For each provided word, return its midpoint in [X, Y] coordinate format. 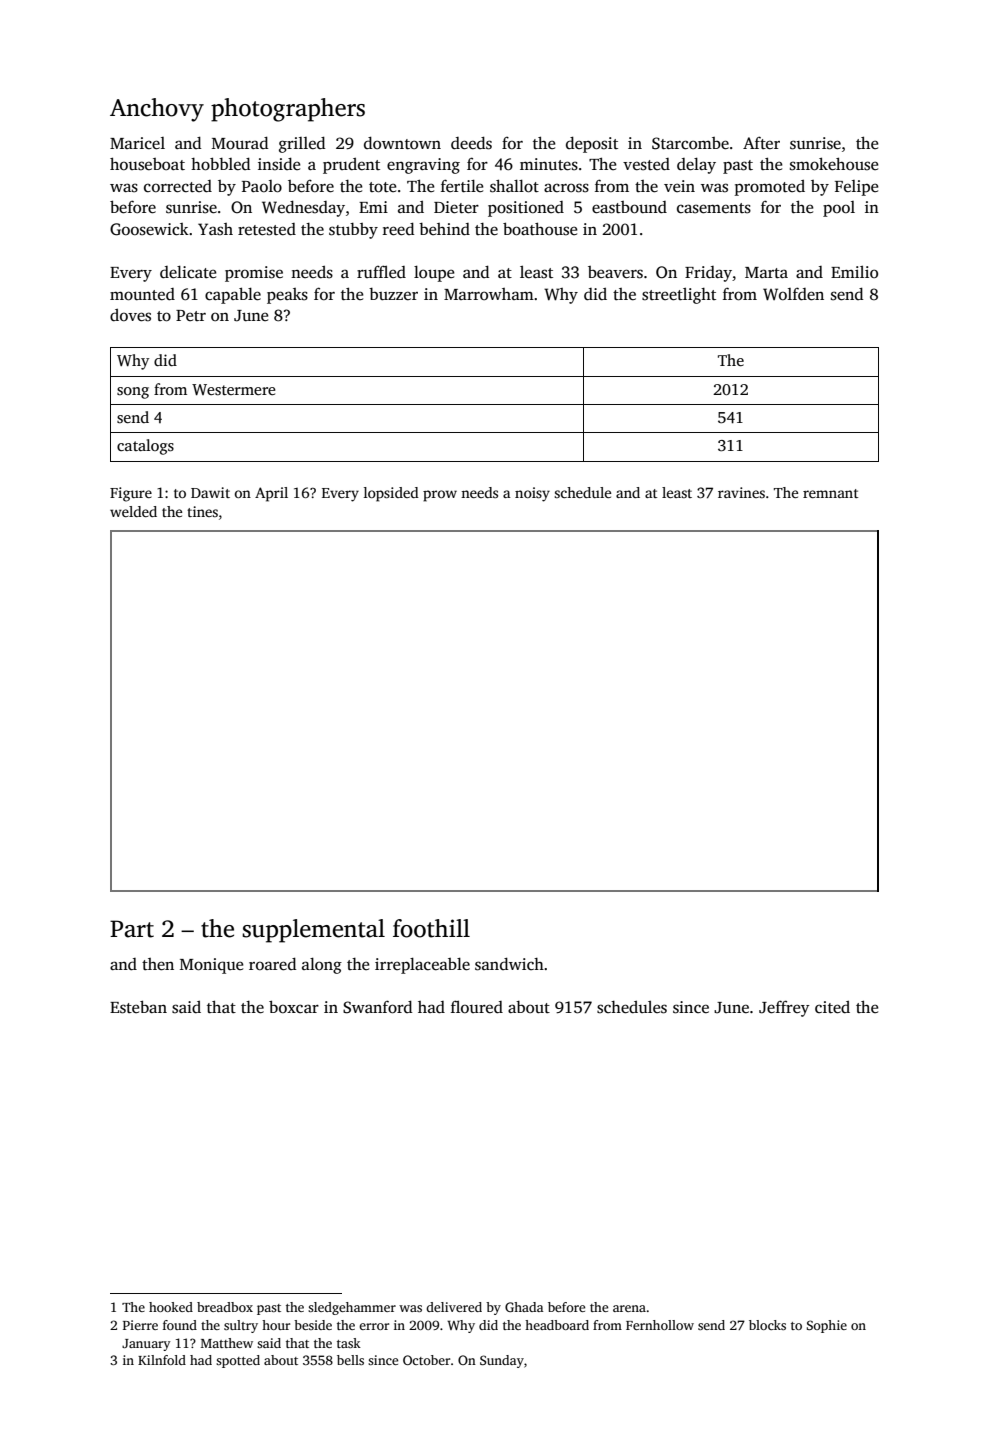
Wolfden [793, 294]
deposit [592, 144]
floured [477, 1007]
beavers [615, 272]
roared [272, 964]
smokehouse [834, 164]
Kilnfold [162, 1360]
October [426, 1360]
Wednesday [303, 208]
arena [629, 1308]
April [271, 494]
